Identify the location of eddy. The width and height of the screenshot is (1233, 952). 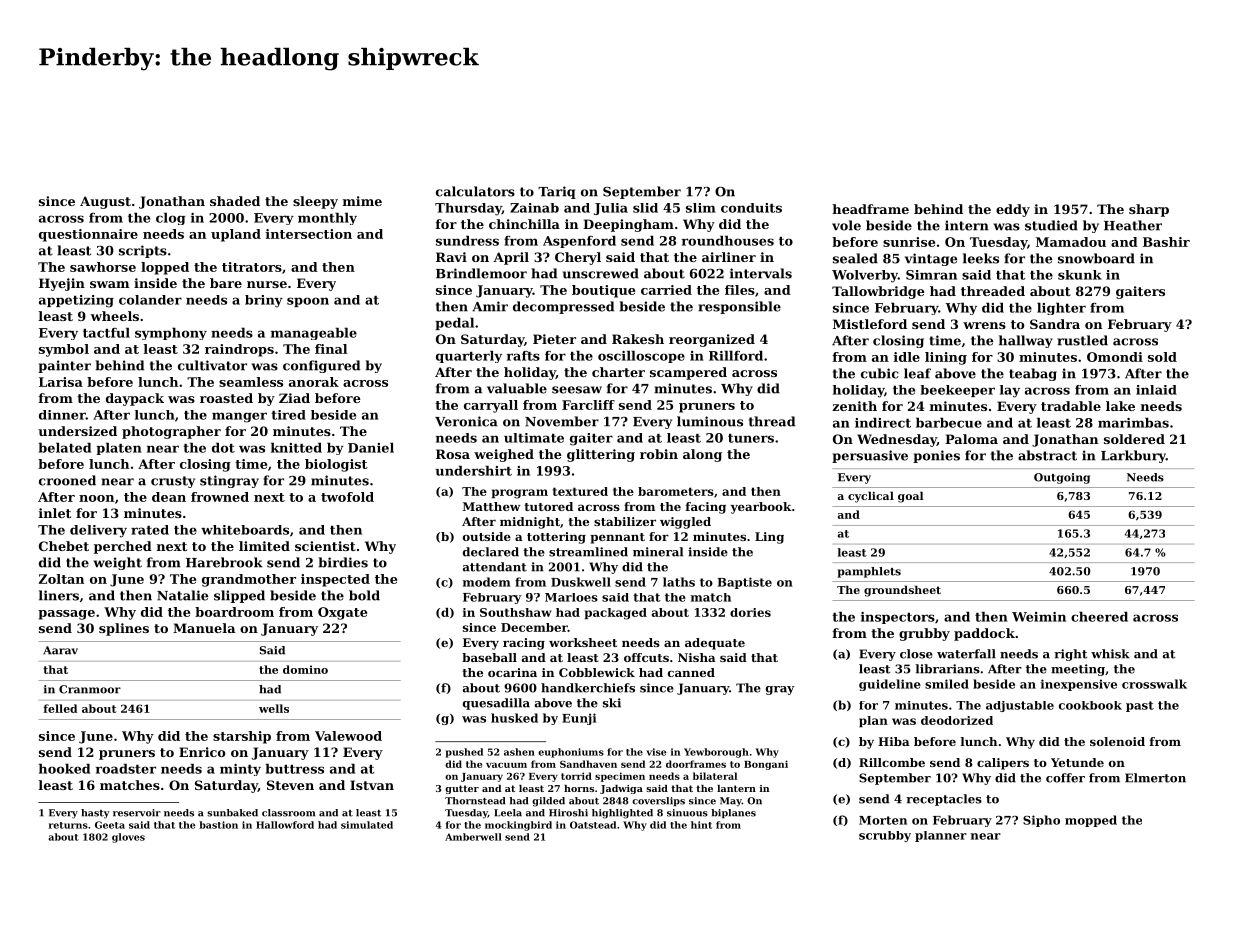
(1013, 210).
